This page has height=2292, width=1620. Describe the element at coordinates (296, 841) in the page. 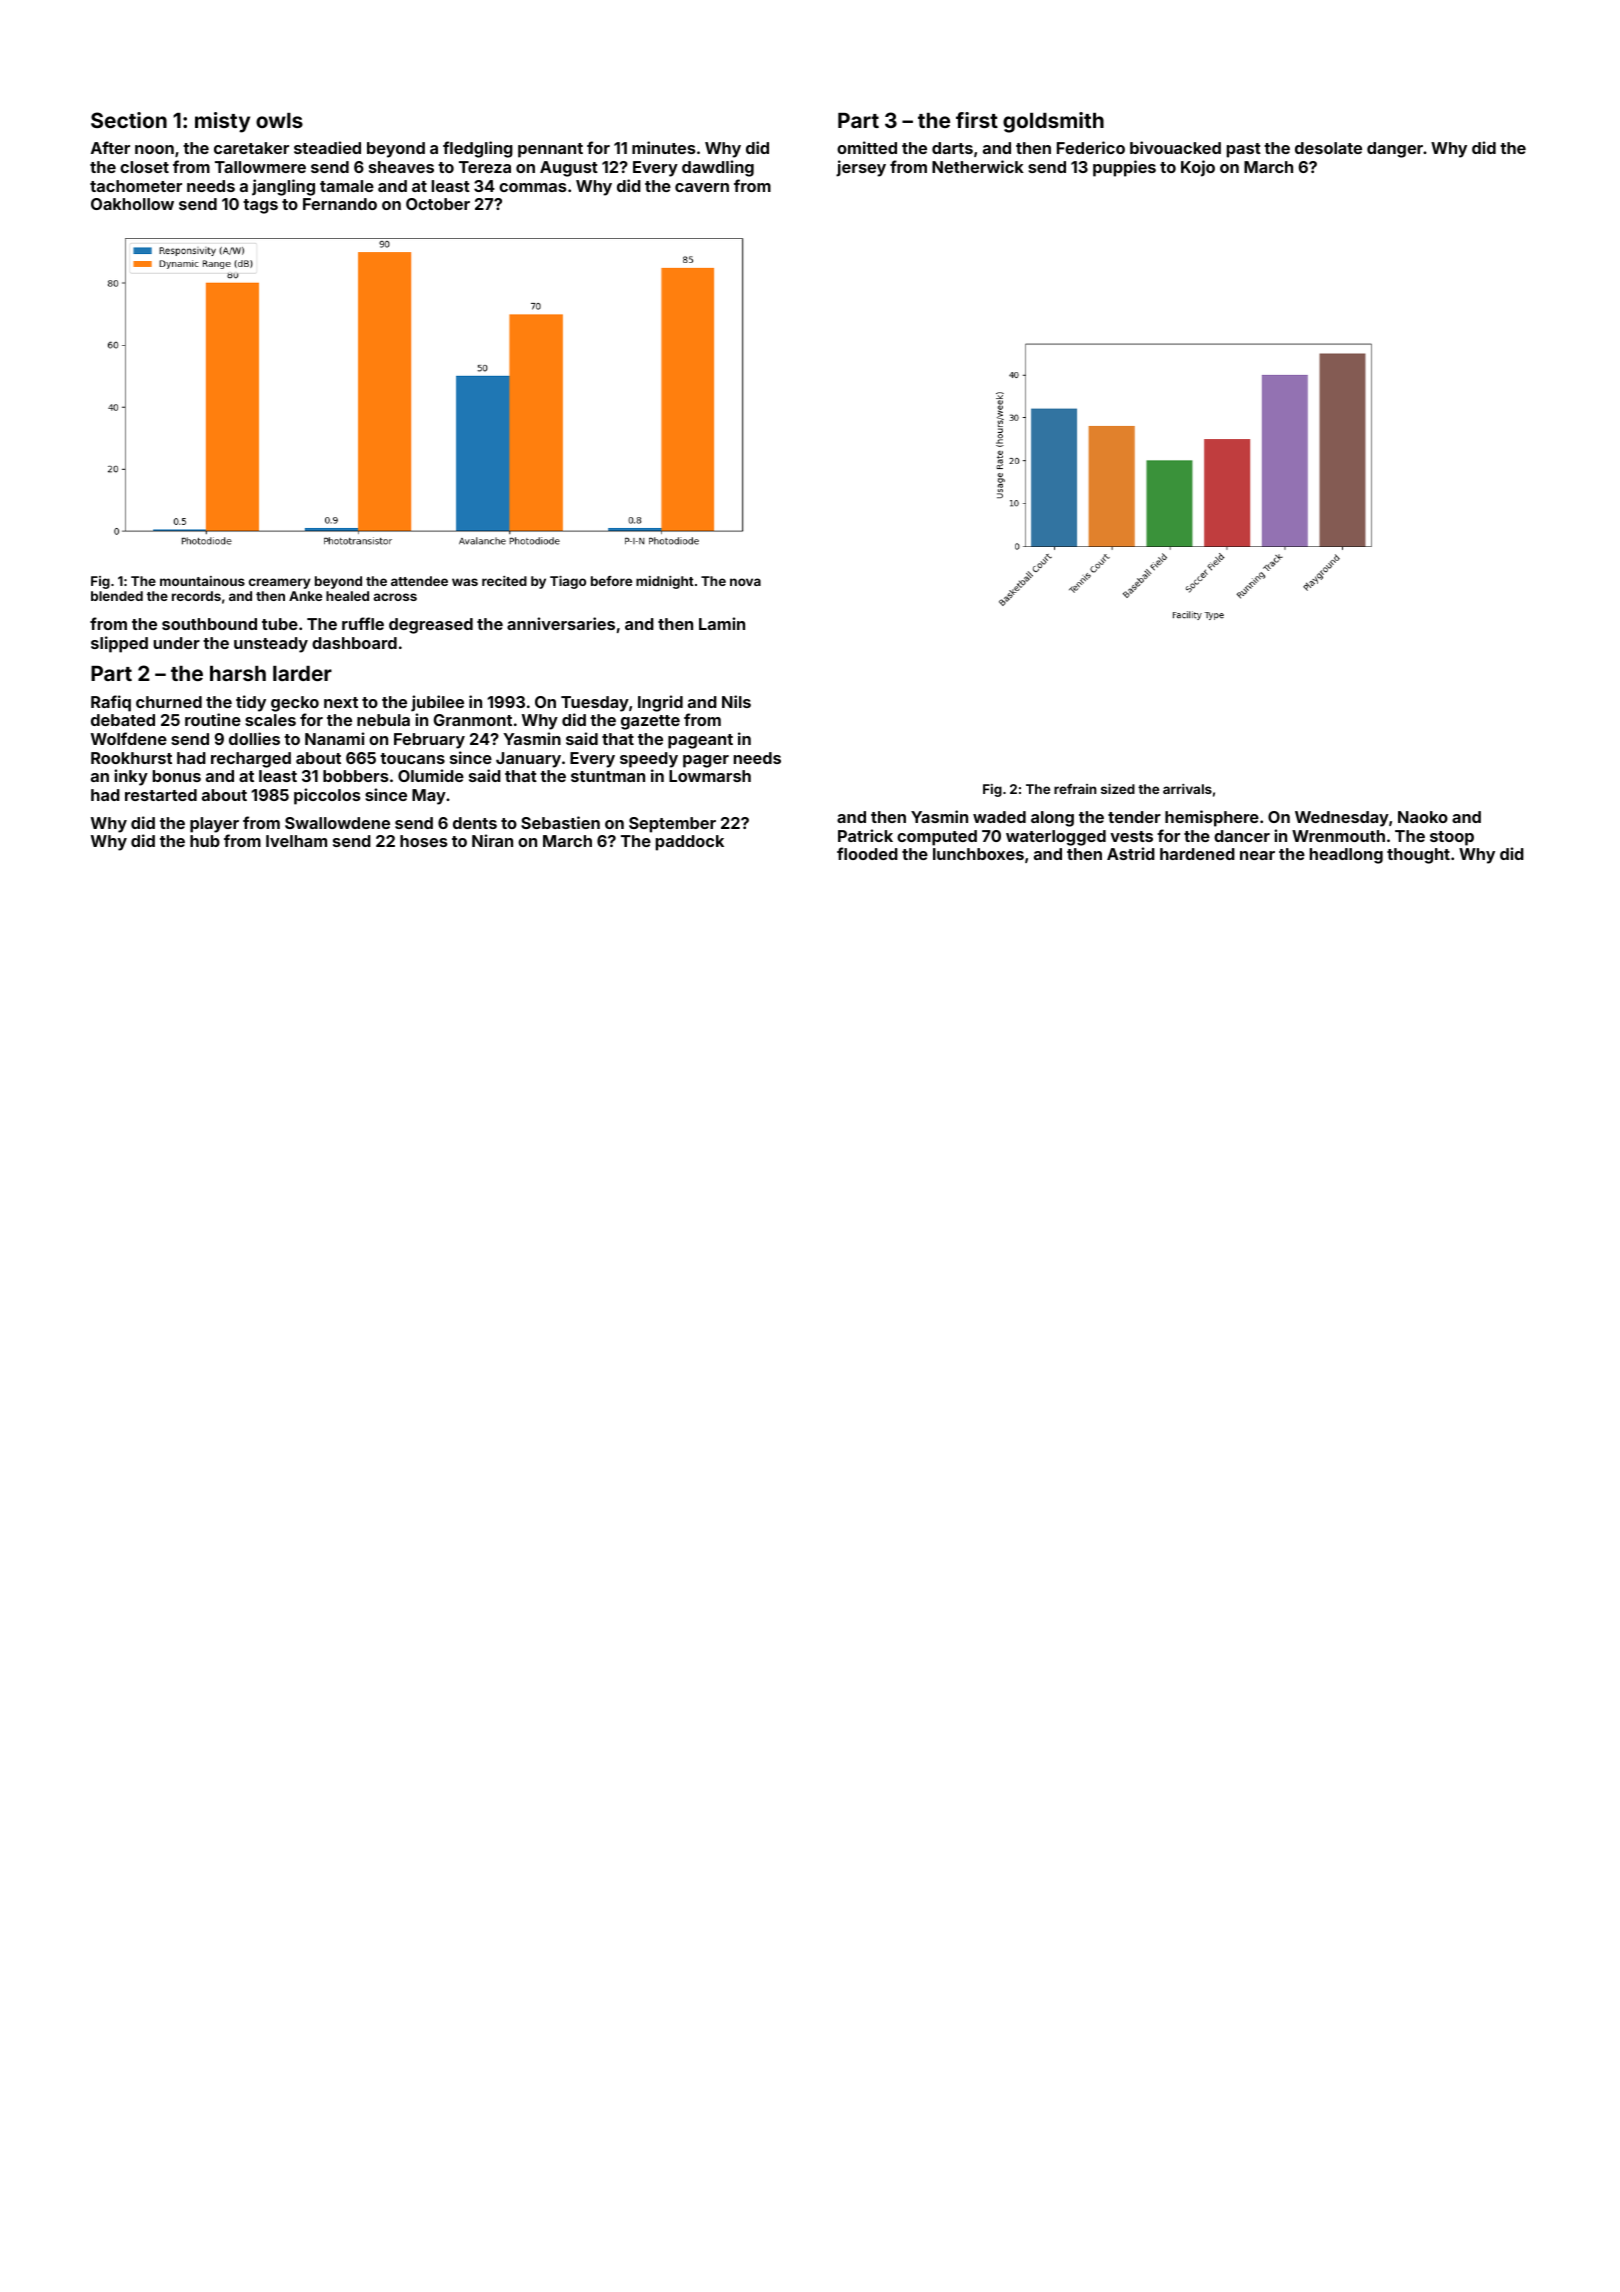

I see `Ivelham` at that location.
